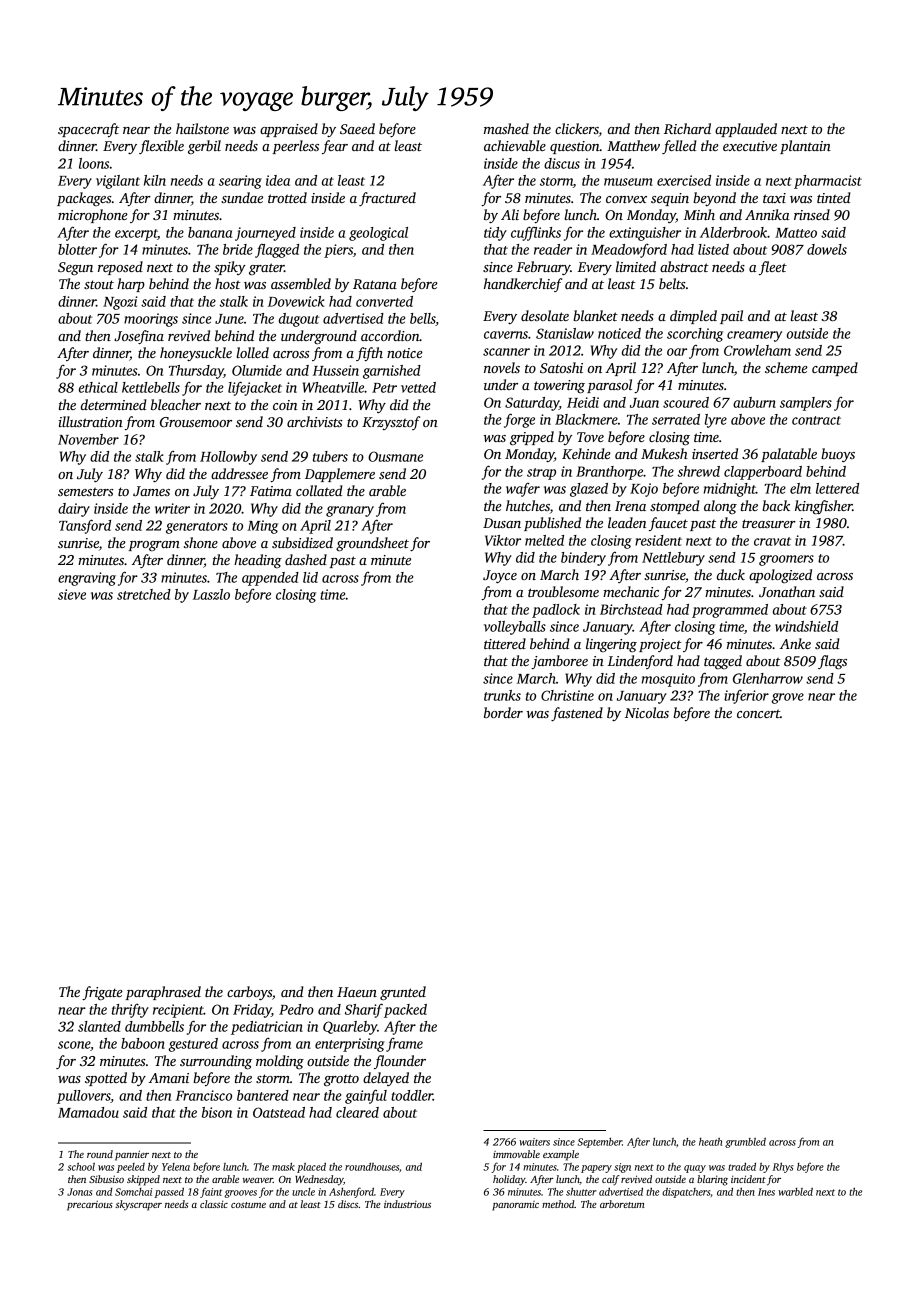  What do you see at coordinates (169, 1078) in the page?
I see `Amani` at bounding box center [169, 1078].
